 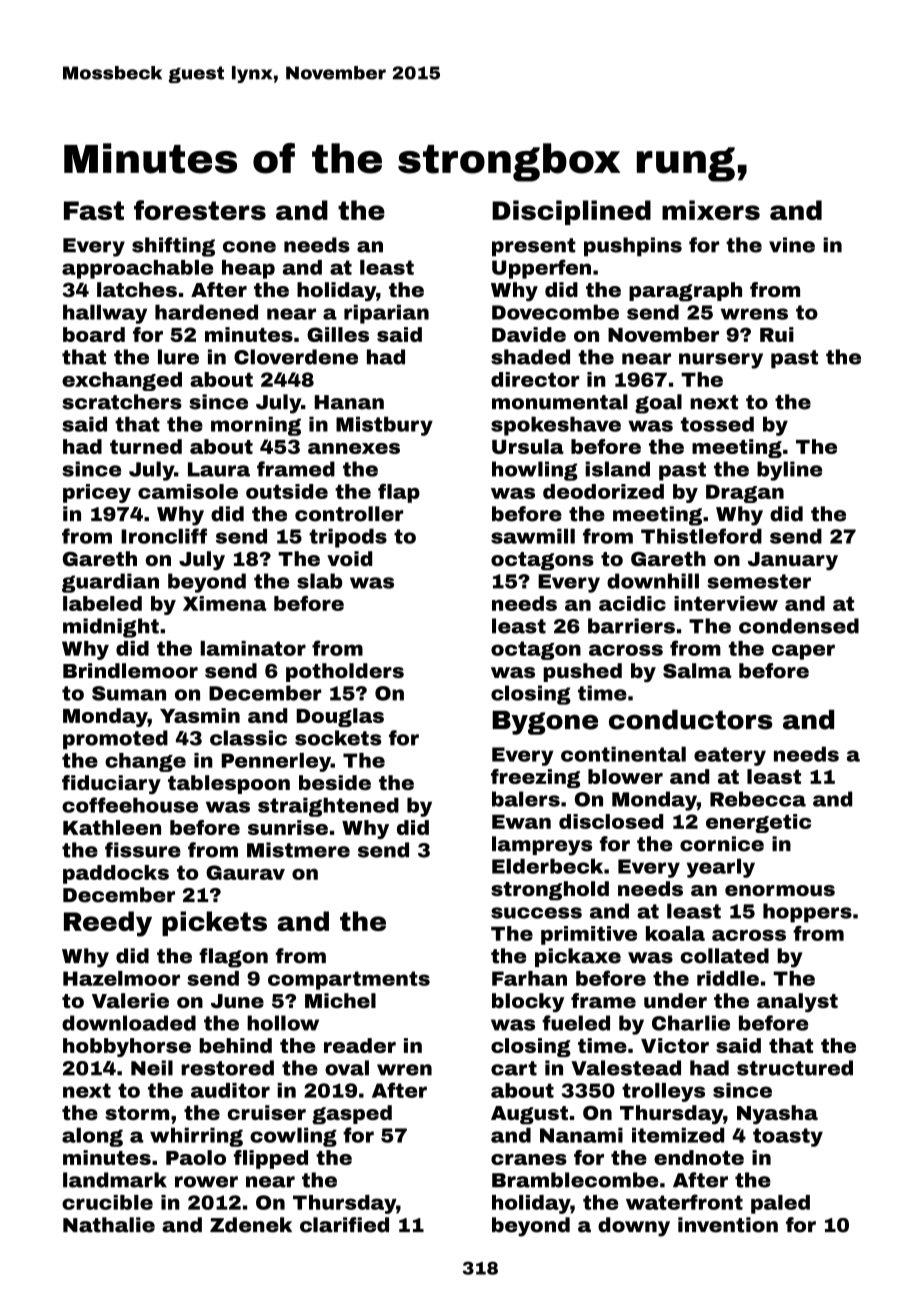 I want to click on Suman, so click(x=129, y=693).
